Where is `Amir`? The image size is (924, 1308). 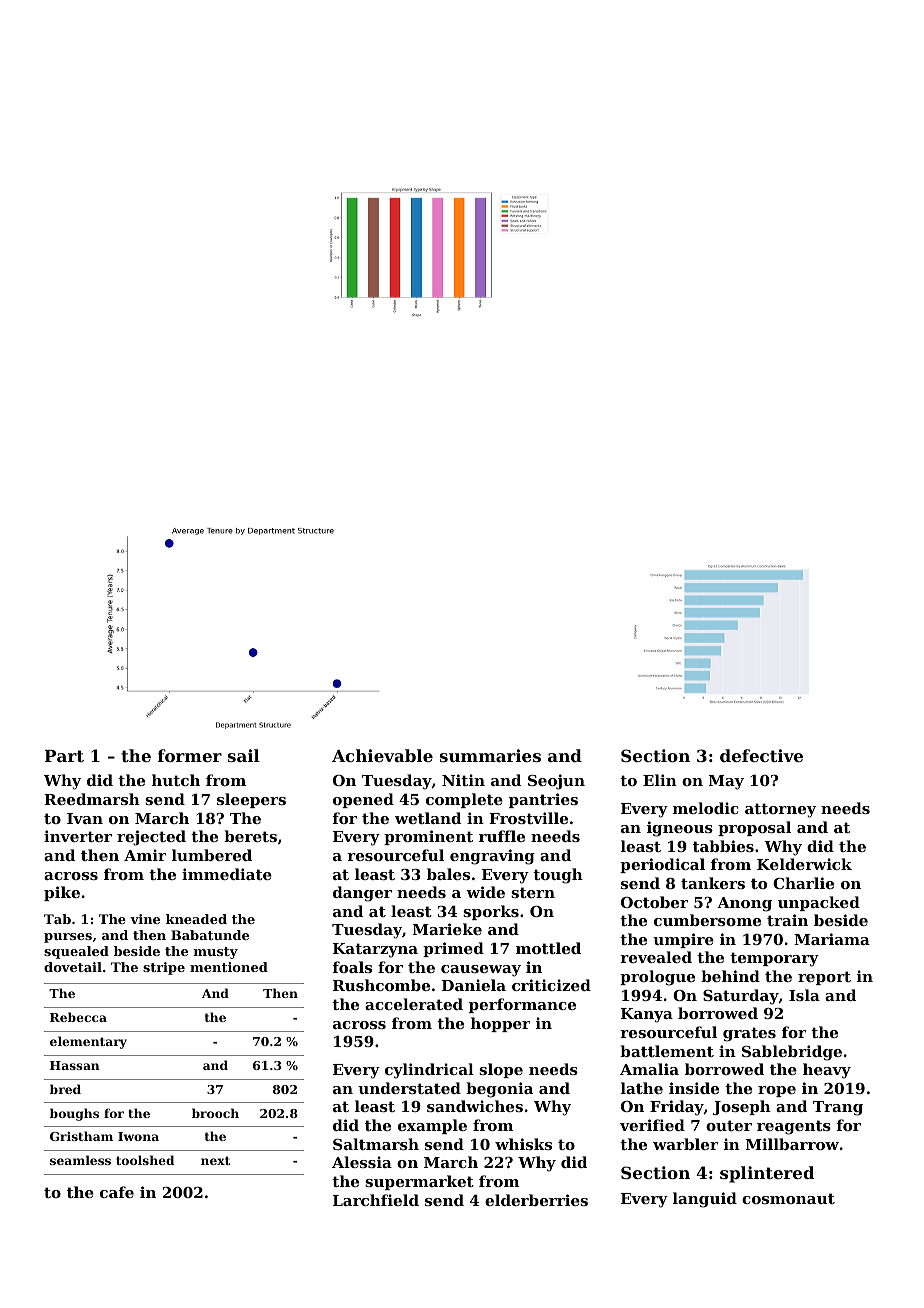
Amir is located at coordinates (145, 855).
